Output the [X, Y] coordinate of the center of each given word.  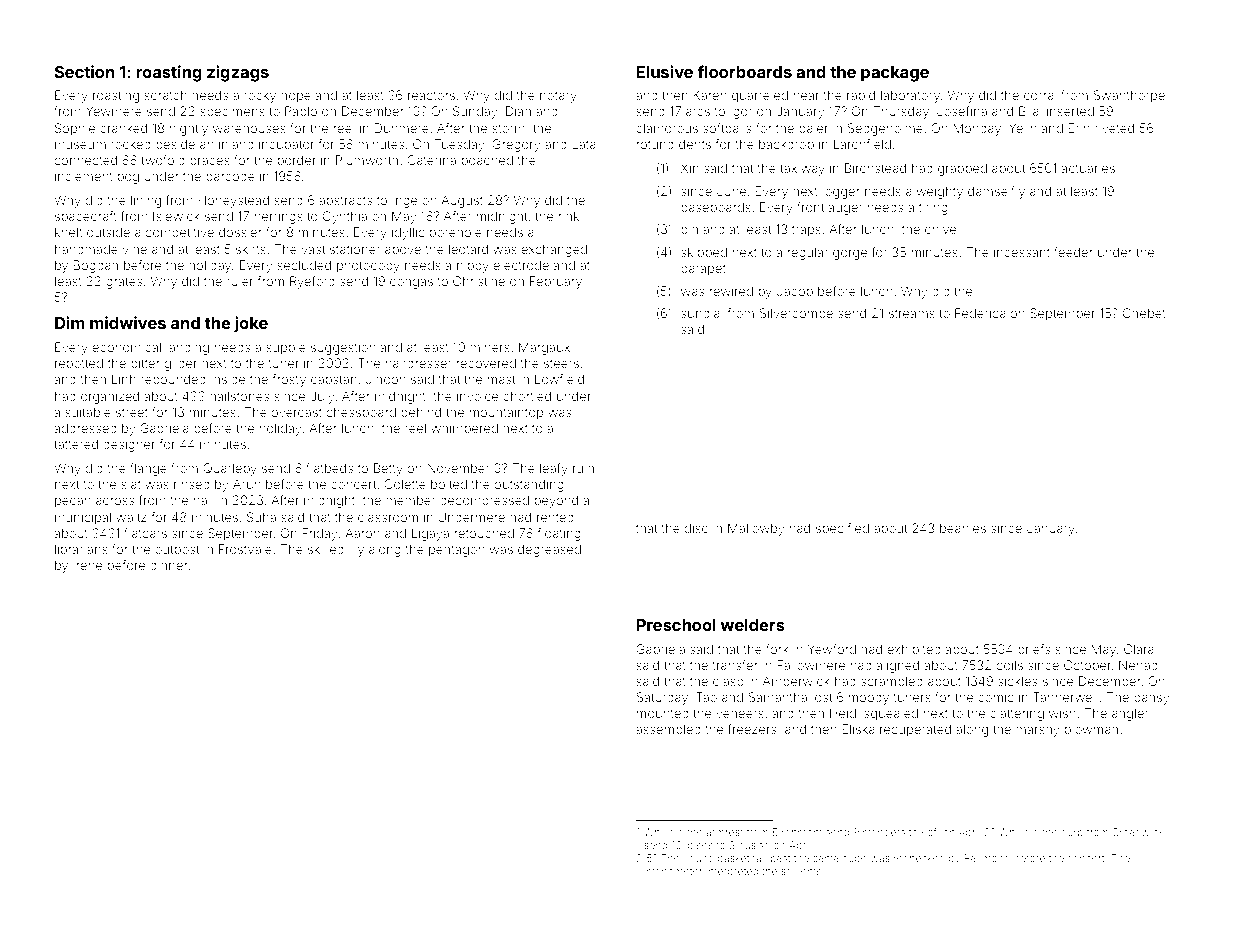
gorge [850, 254]
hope [296, 96]
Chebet [1144, 313]
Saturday [662, 698]
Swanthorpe [1129, 96]
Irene [87, 565]
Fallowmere [811, 665]
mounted [663, 713]
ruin [583, 468]
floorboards [744, 71]
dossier [240, 232]
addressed [85, 428]
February [556, 282]
